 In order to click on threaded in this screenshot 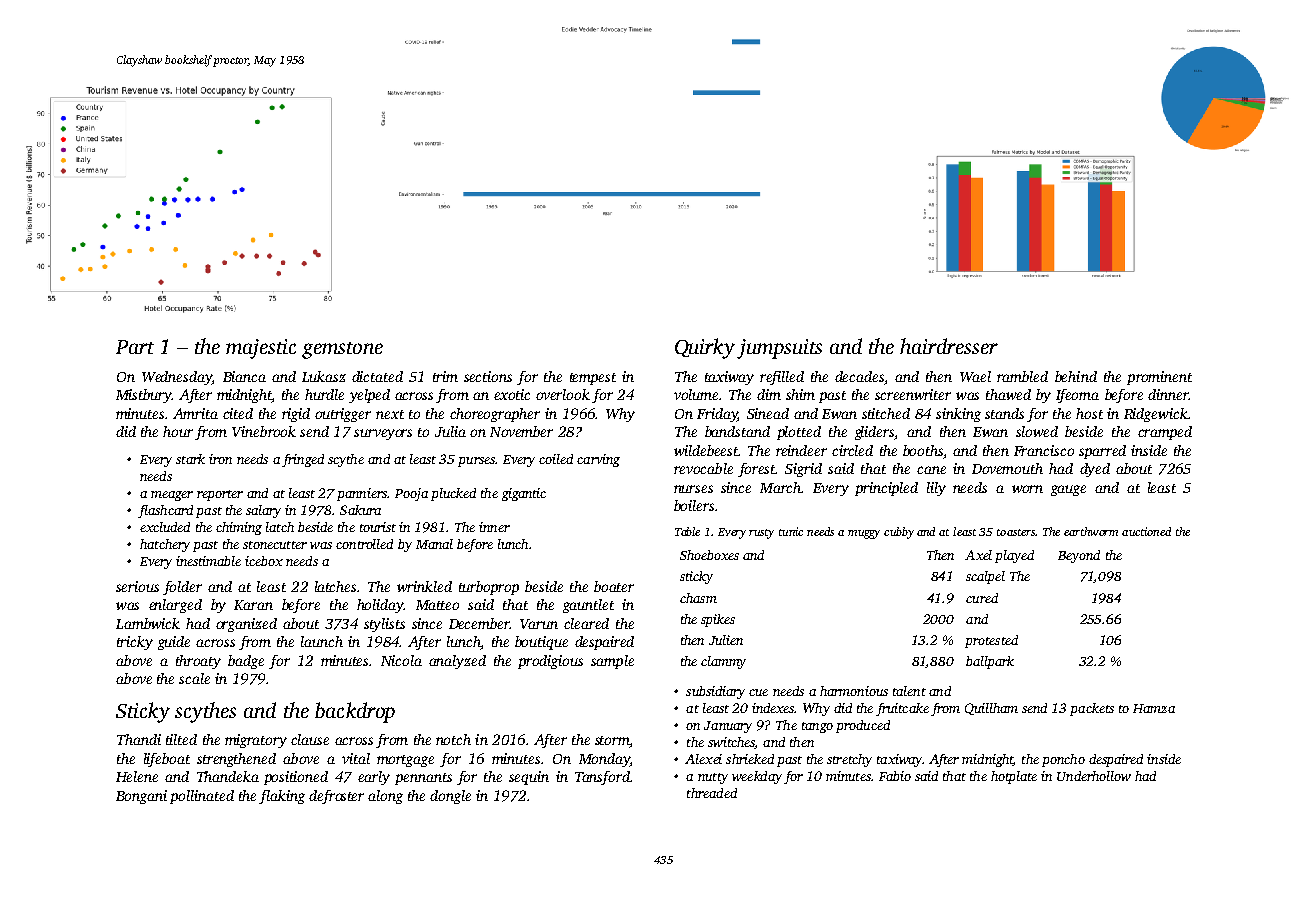, I will do `click(712, 793)`.
